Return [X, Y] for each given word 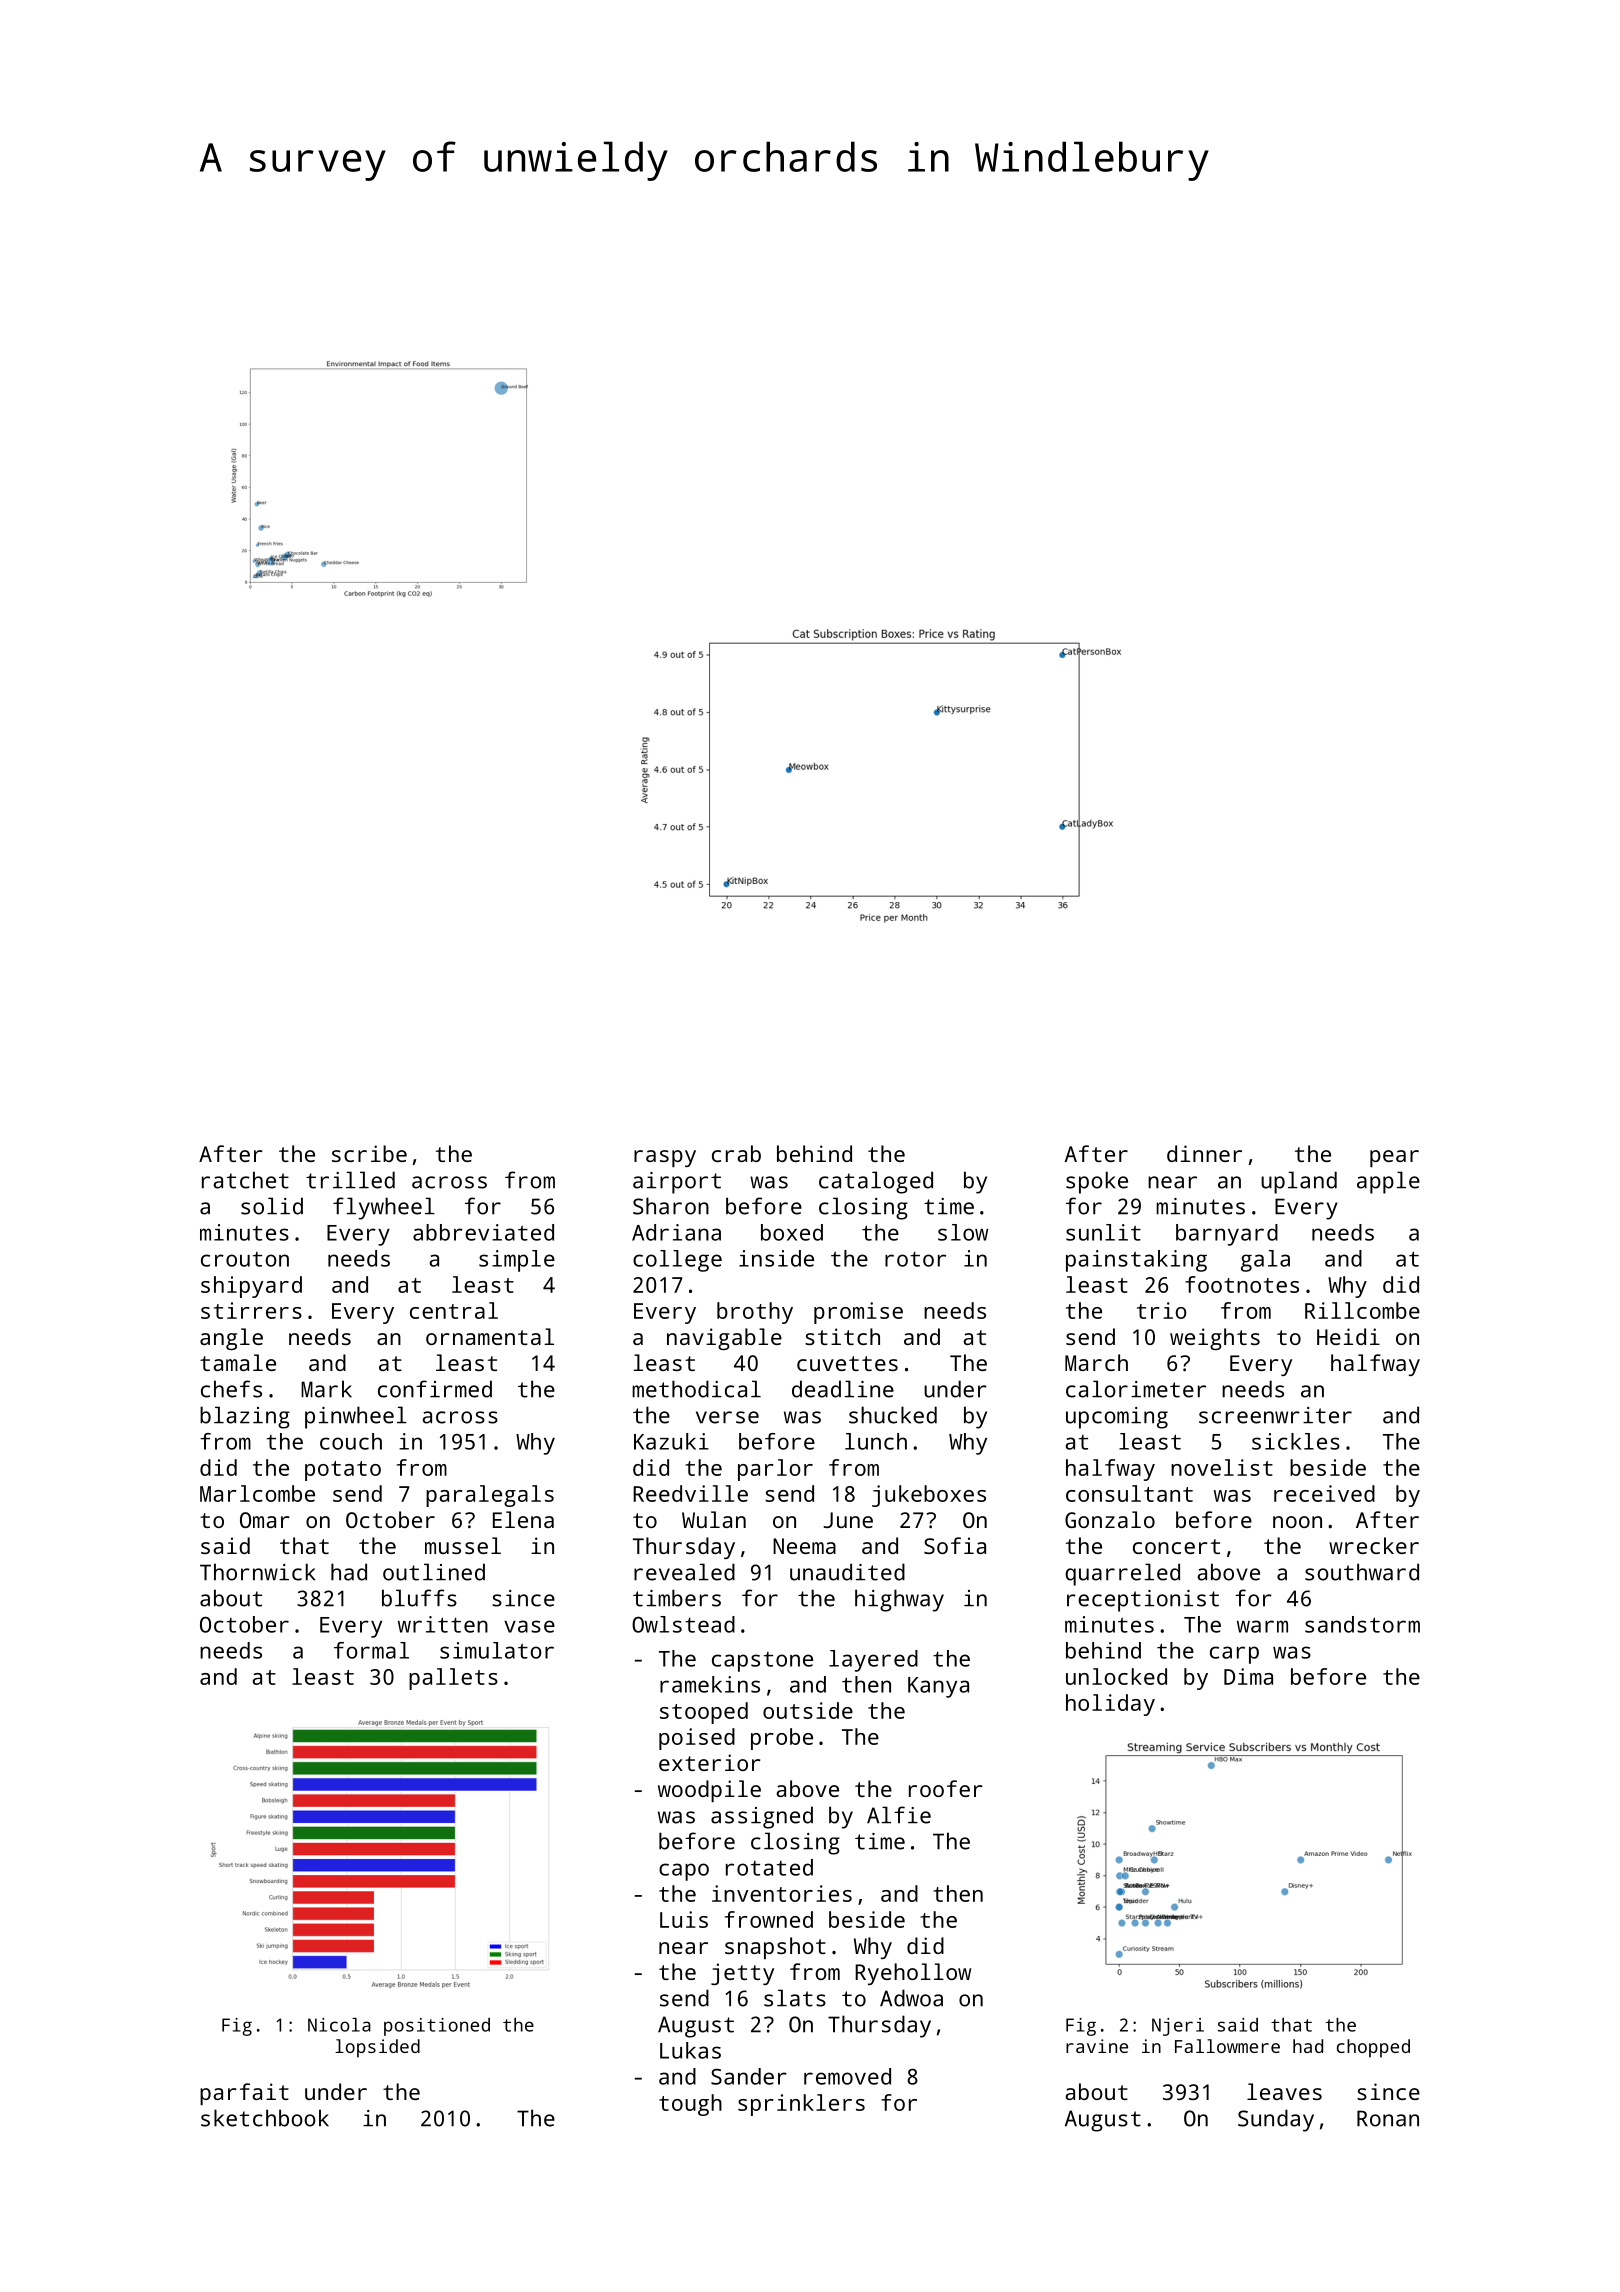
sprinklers [801, 2105]
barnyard [1227, 1235]
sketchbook [265, 2118]
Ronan [1388, 2118]
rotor [915, 1259]
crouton [245, 1259]
